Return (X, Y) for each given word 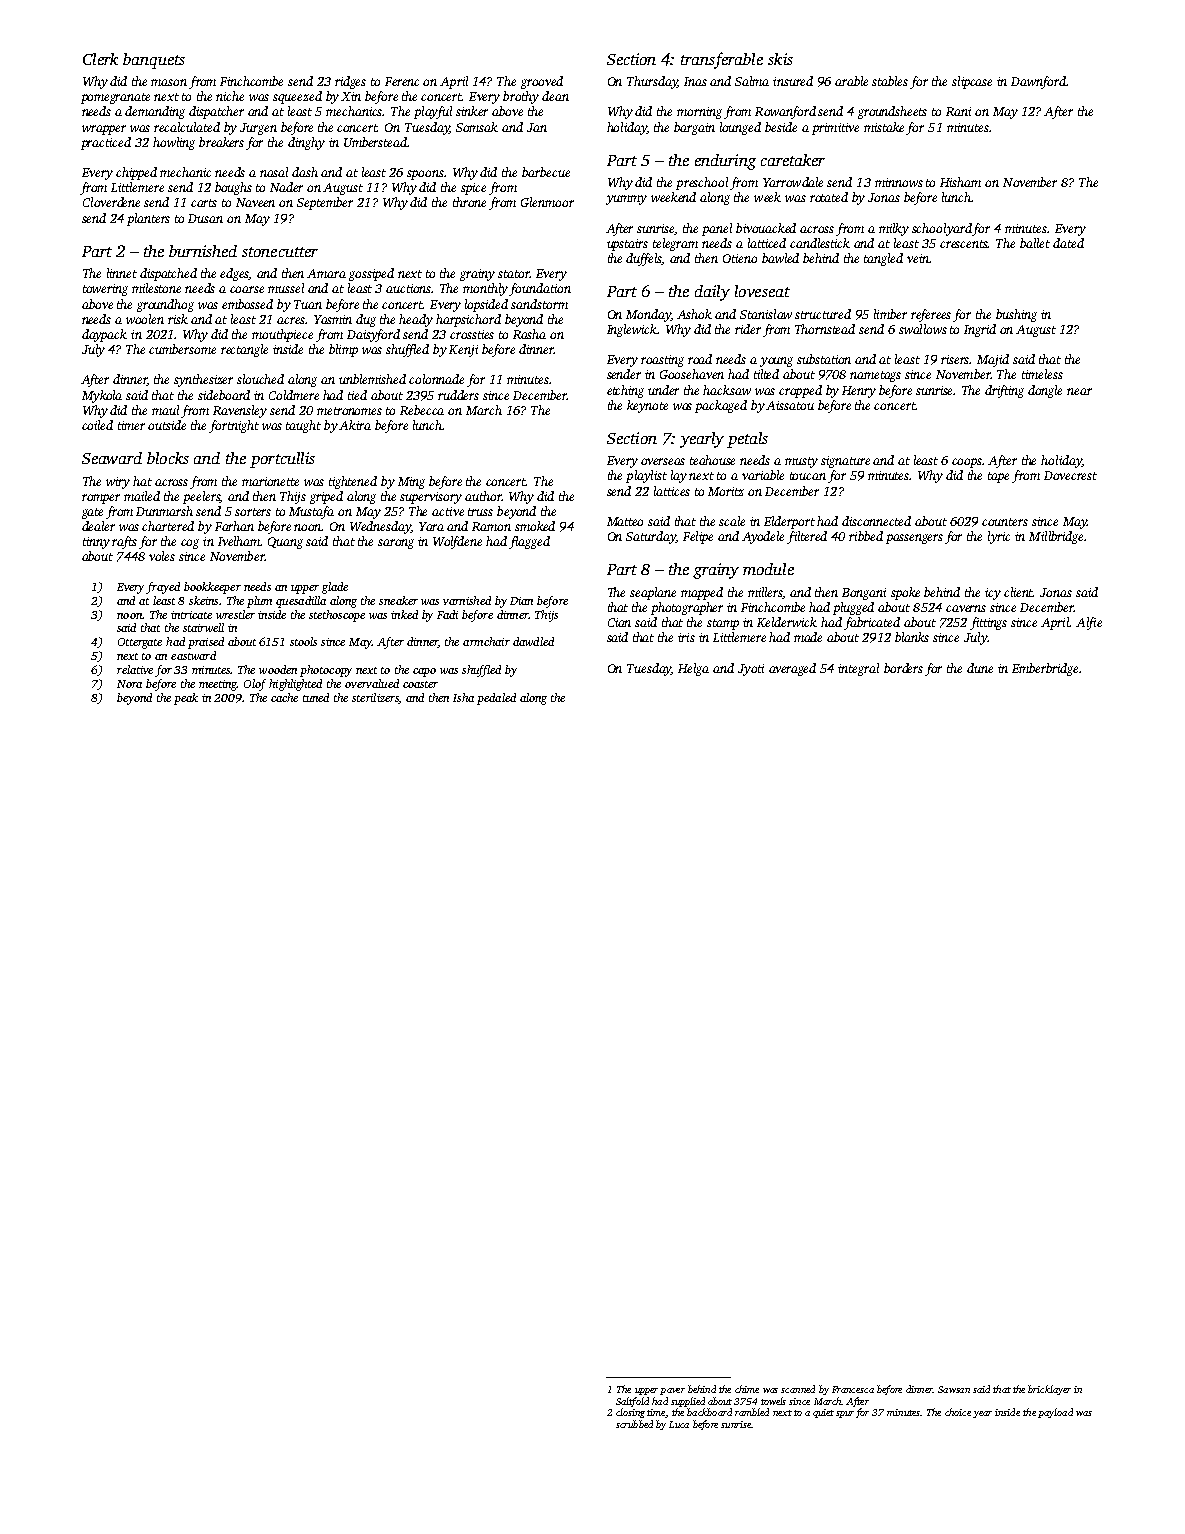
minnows (899, 182)
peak (186, 699)
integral (858, 669)
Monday (648, 315)
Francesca (853, 1389)
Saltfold (632, 1402)
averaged (792, 669)
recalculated (187, 127)
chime (747, 1389)
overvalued (372, 683)
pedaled (496, 699)
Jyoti (751, 670)
